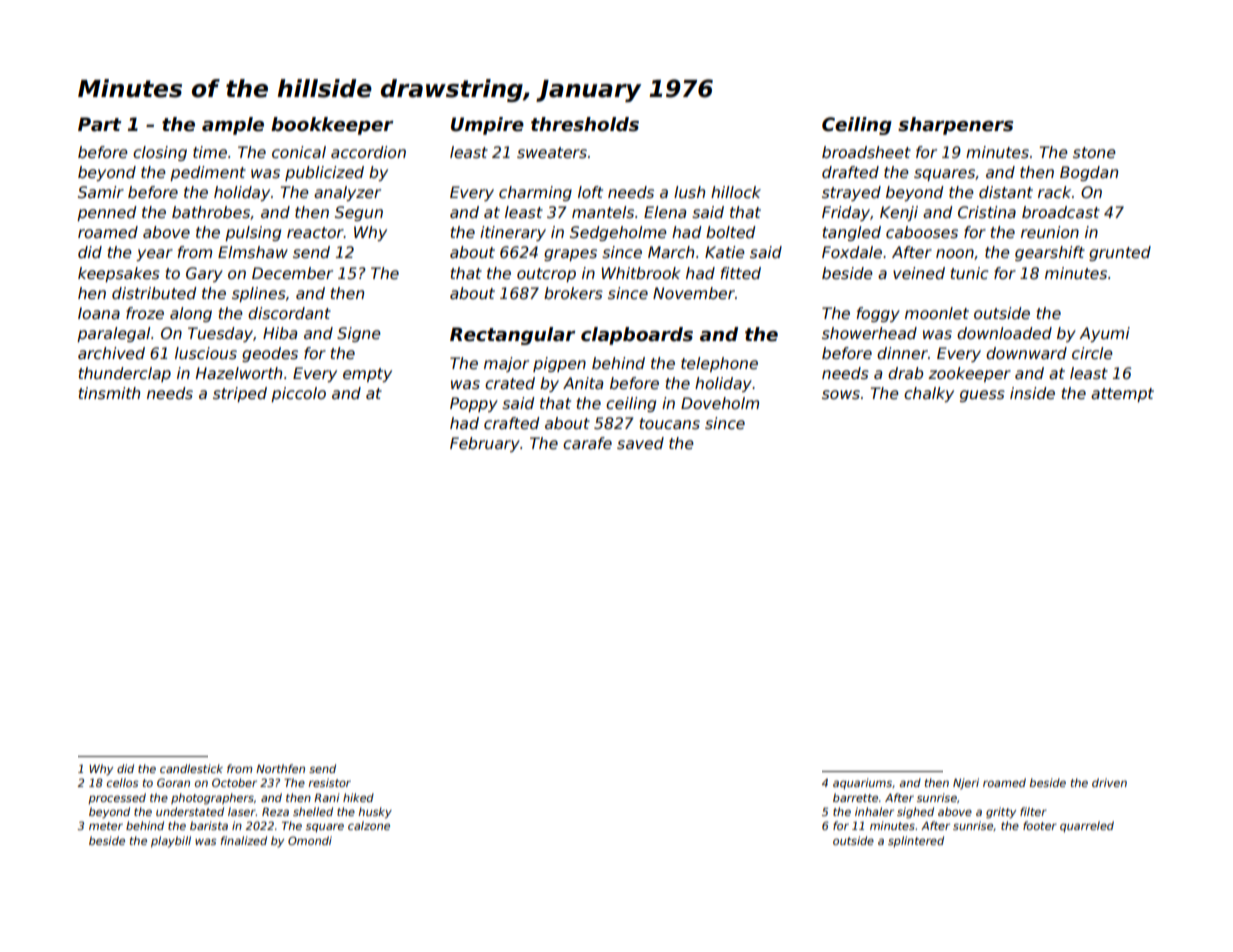 Image resolution: width=1233 pixels, height=952 pixels. Describe the element at coordinates (106, 826) in the image. I see `meter` at that location.
